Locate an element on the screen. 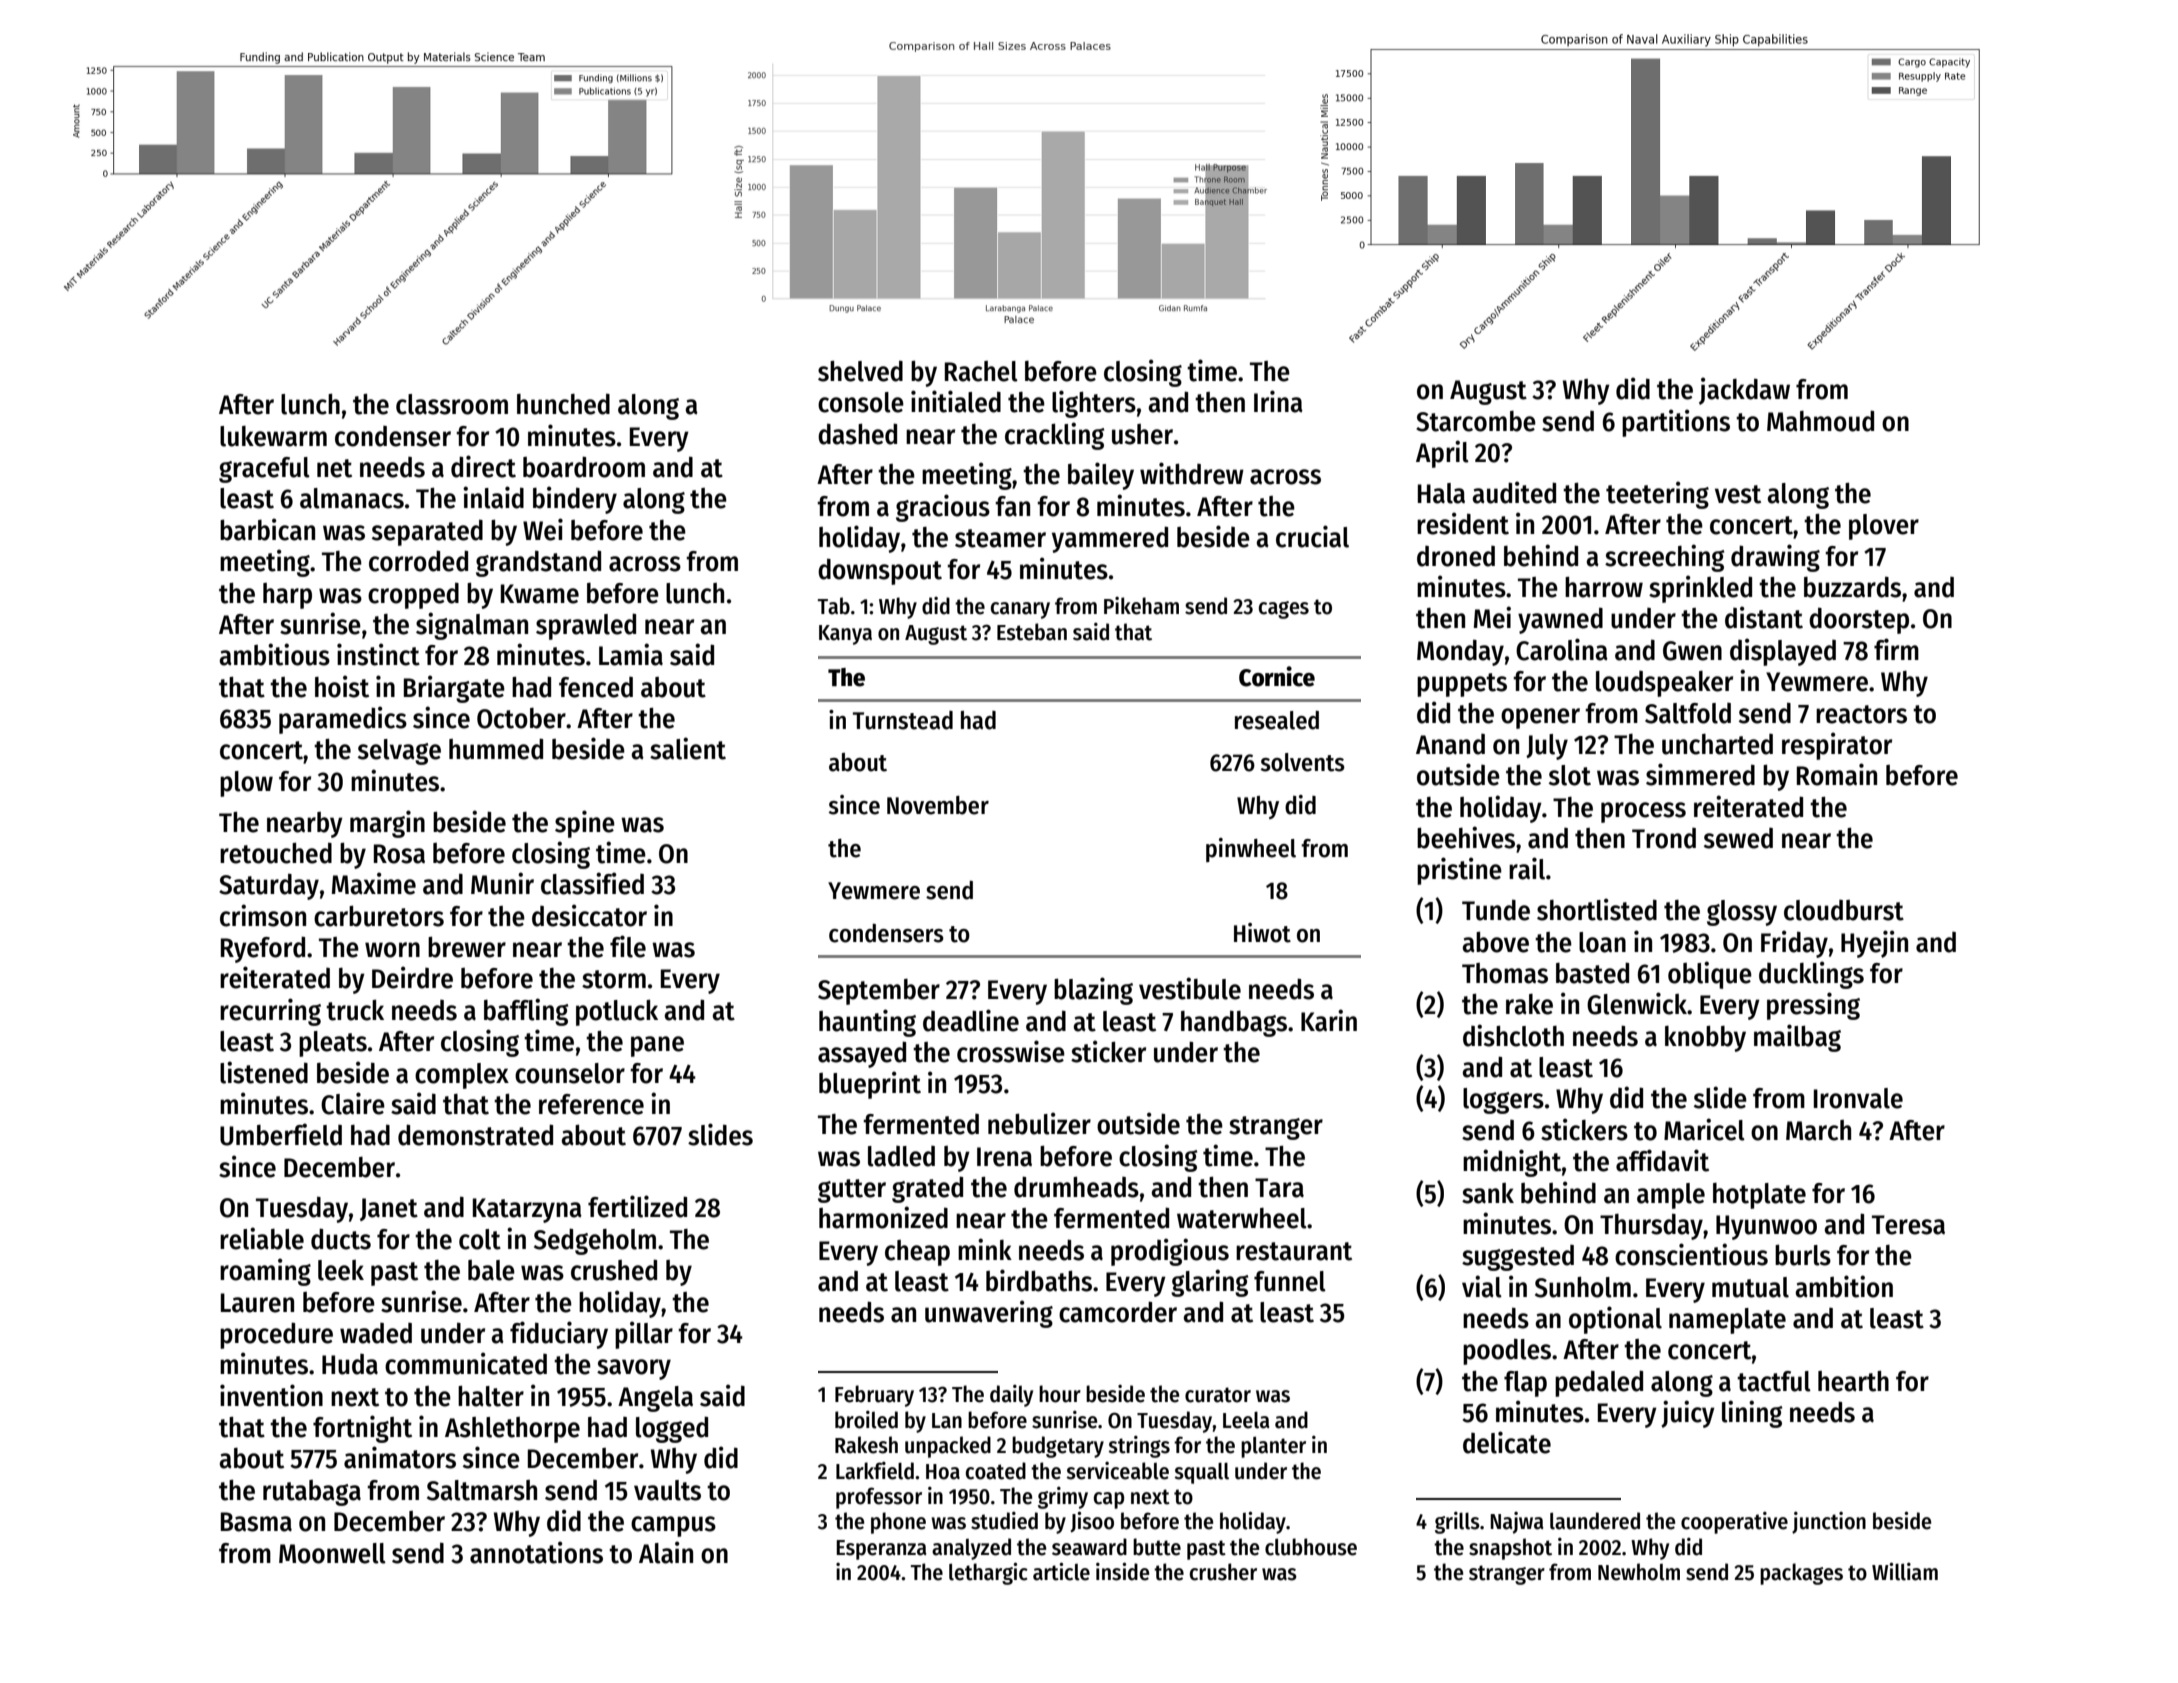  Rachel is located at coordinates (981, 371).
